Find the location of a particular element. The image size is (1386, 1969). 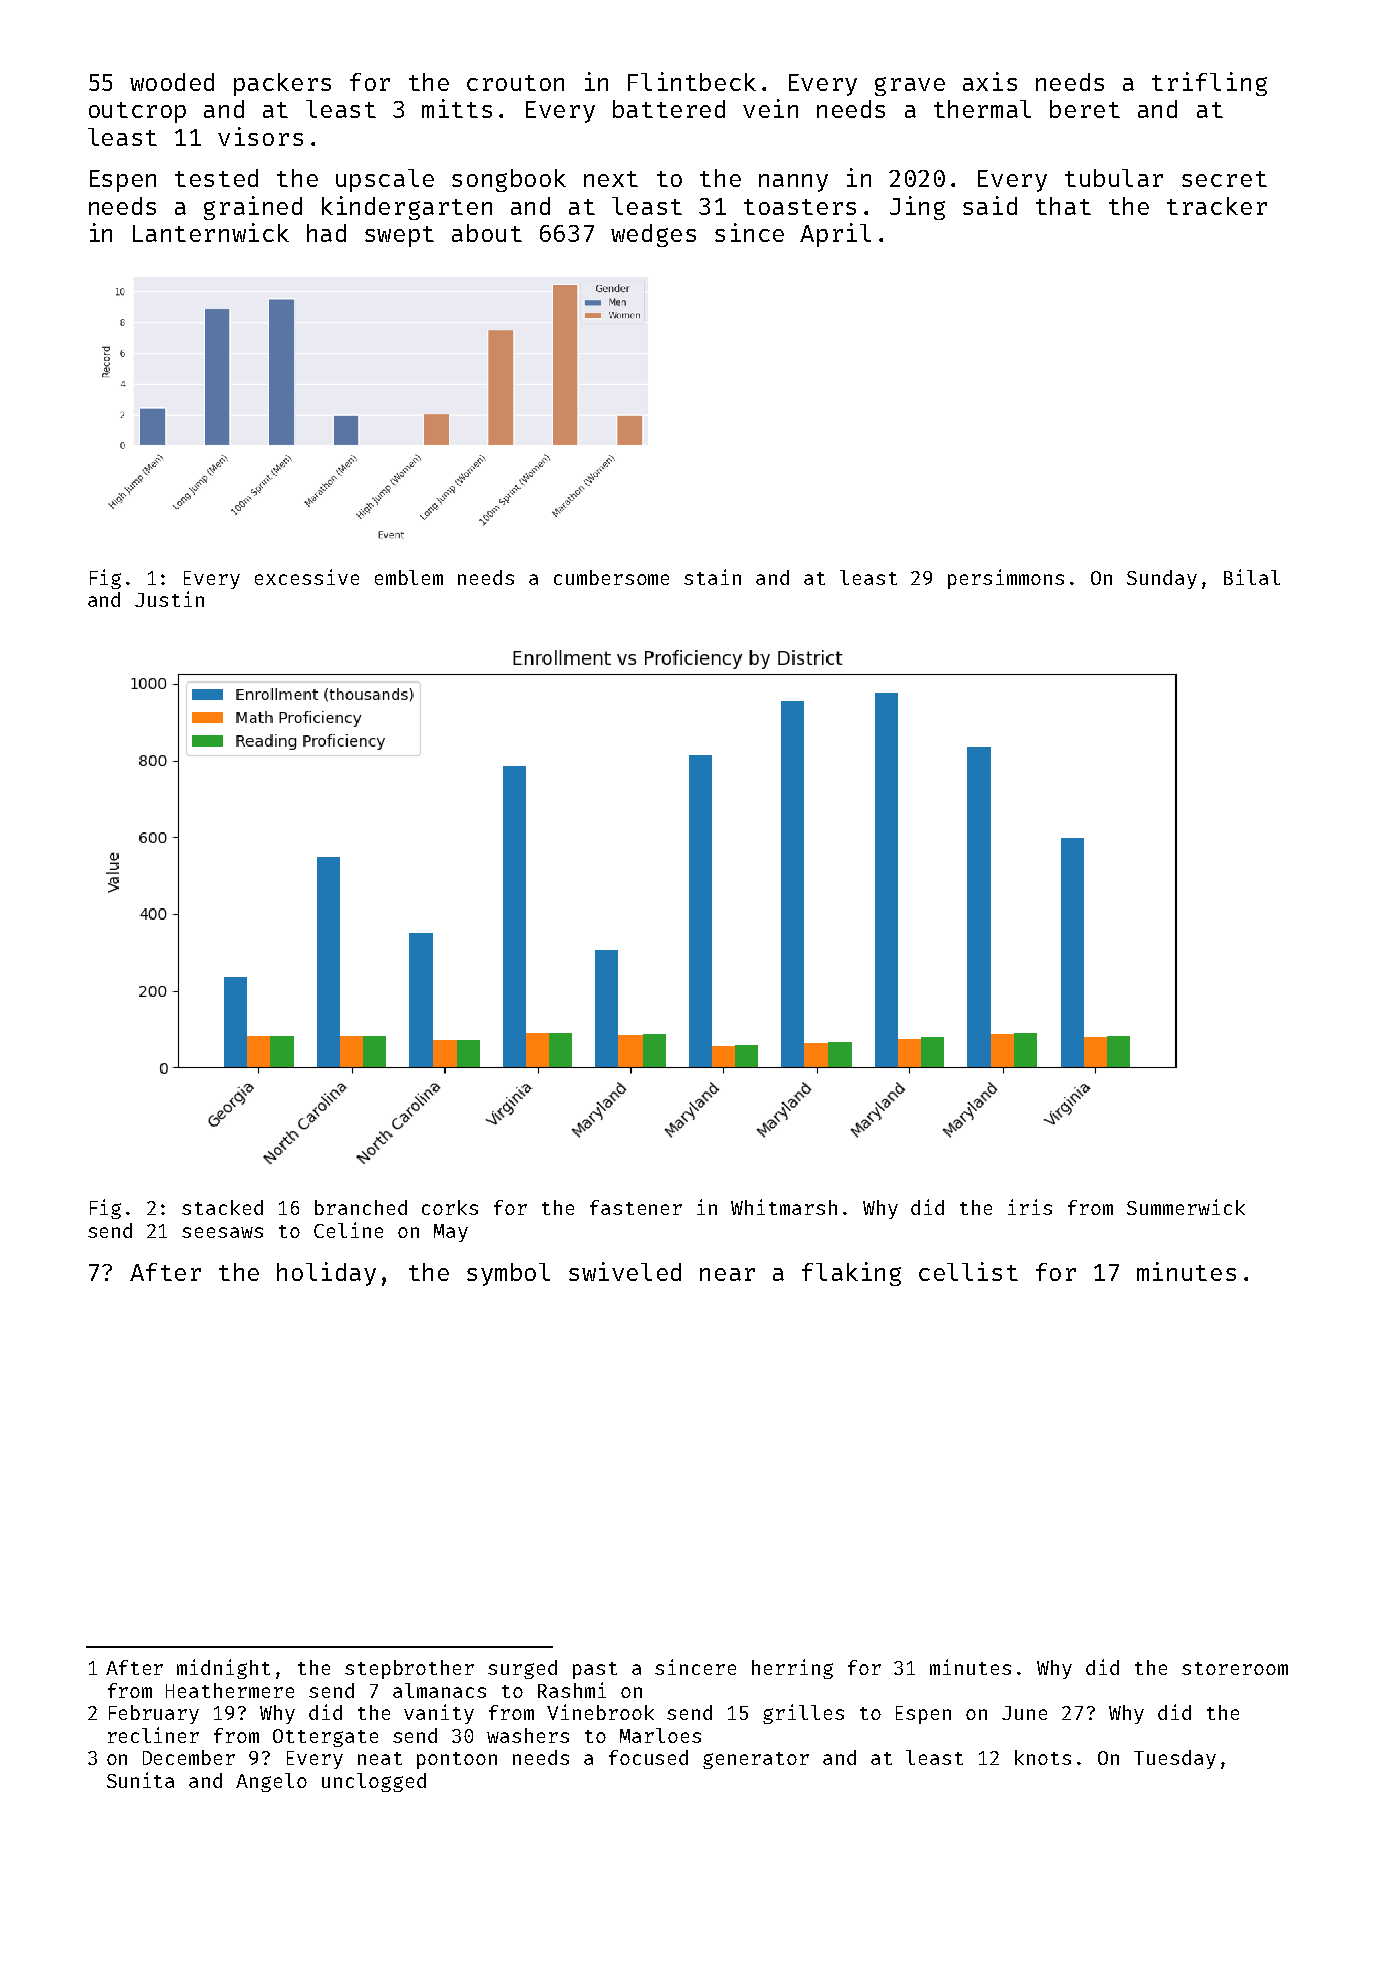

midnight is located at coordinates (223, 1669).
